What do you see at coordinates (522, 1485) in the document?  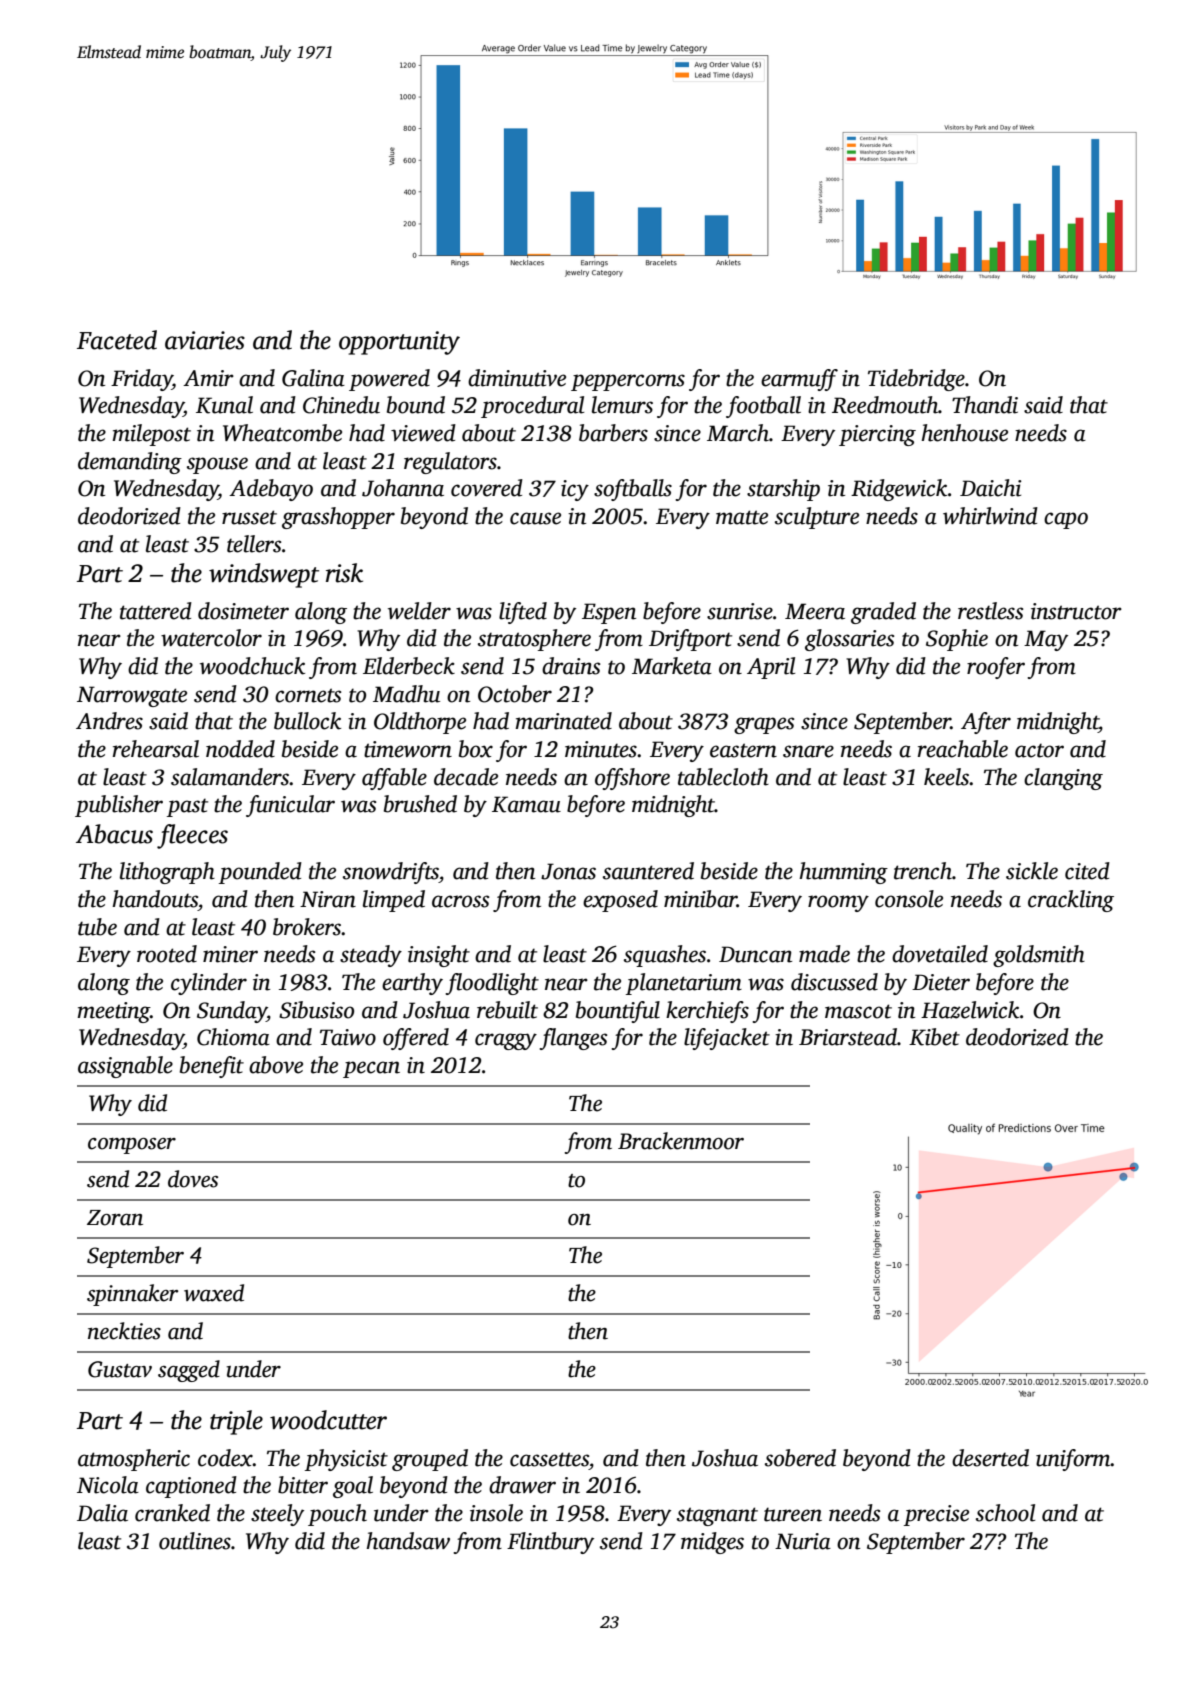 I see `drawer` at bounding box center [522, 1485].
